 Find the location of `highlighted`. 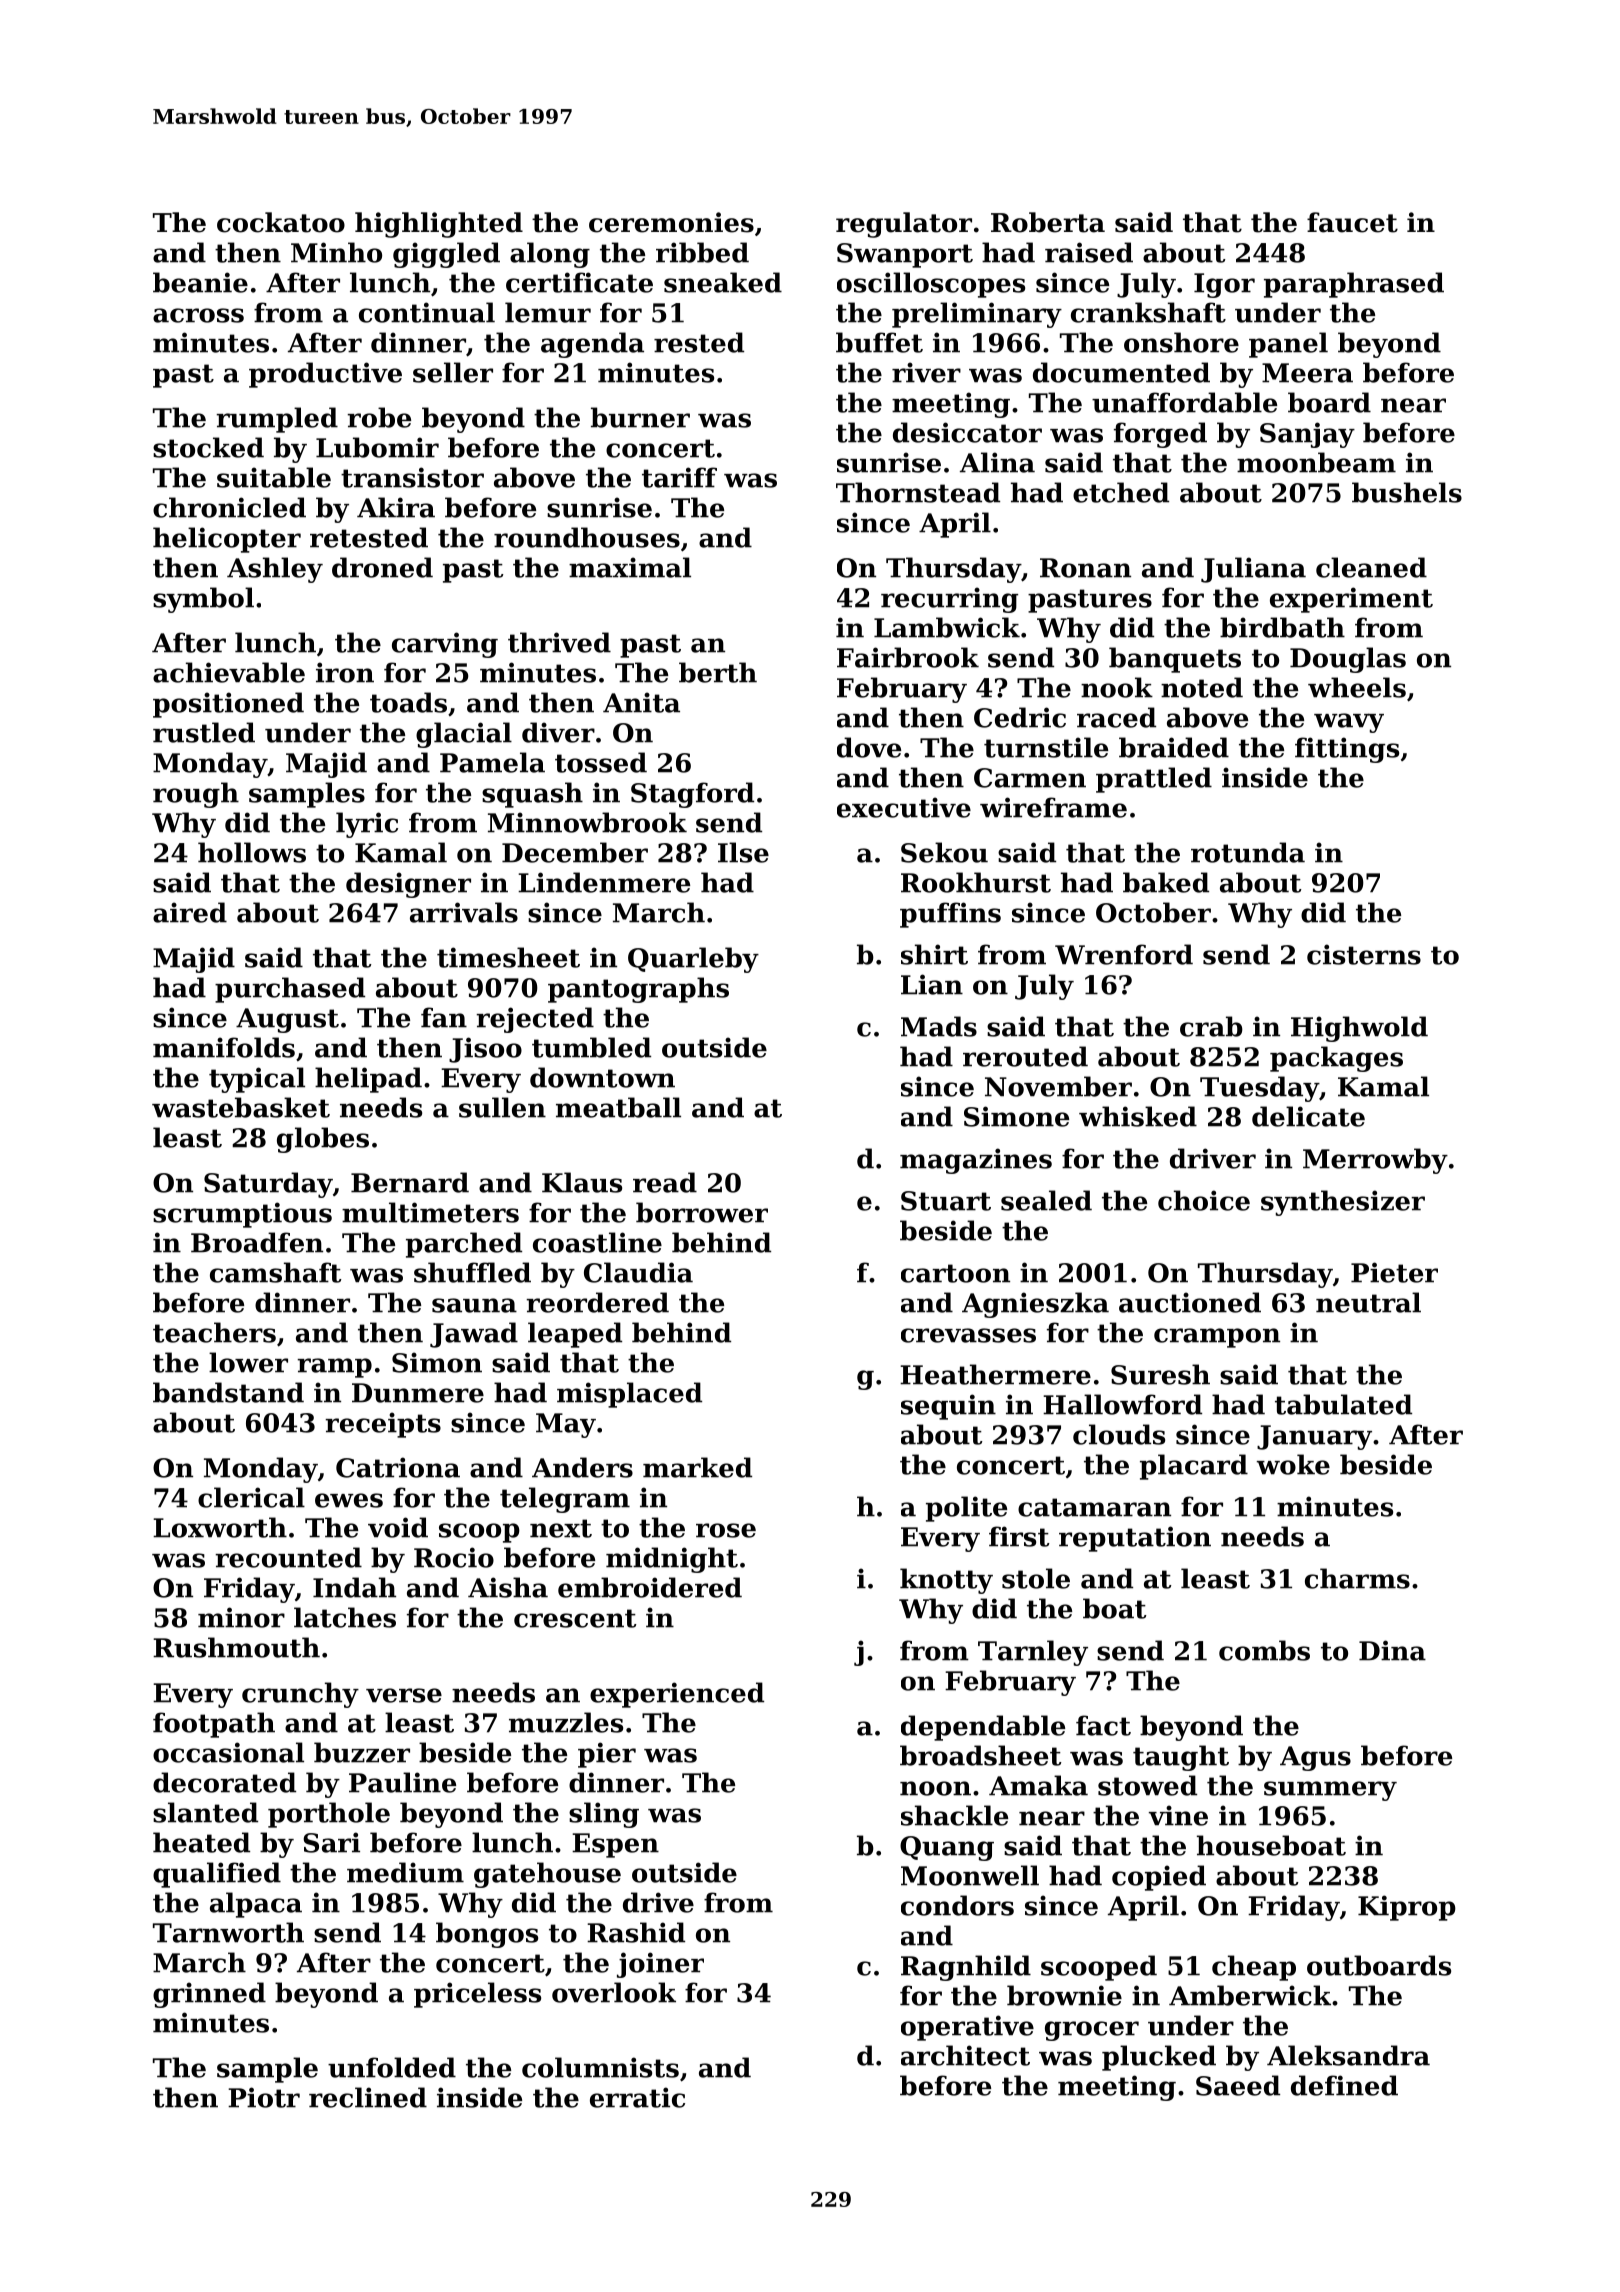

highlighted is located at coordinates (439, 225).
